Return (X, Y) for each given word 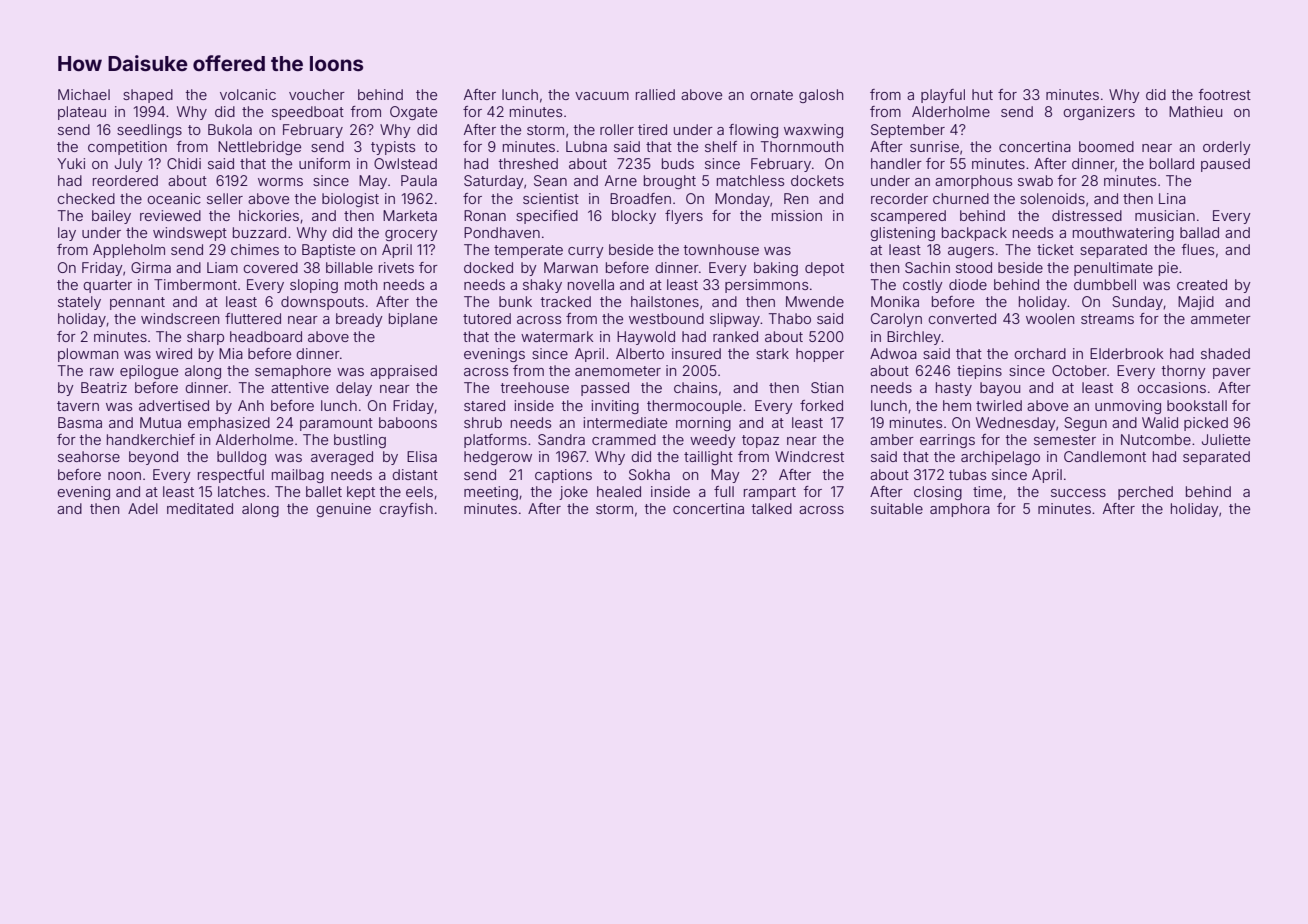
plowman (88, 355)
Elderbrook (1126, 353)
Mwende (815, 301)
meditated (200, 508)
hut (982, 94)
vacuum (602, 96)
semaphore (293, 372)
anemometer (618, 371)
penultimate (1113, 269)
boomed (1106, 146)
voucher (317, 94)
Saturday (494, 182)
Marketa (410, 215)
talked (772, 508)
